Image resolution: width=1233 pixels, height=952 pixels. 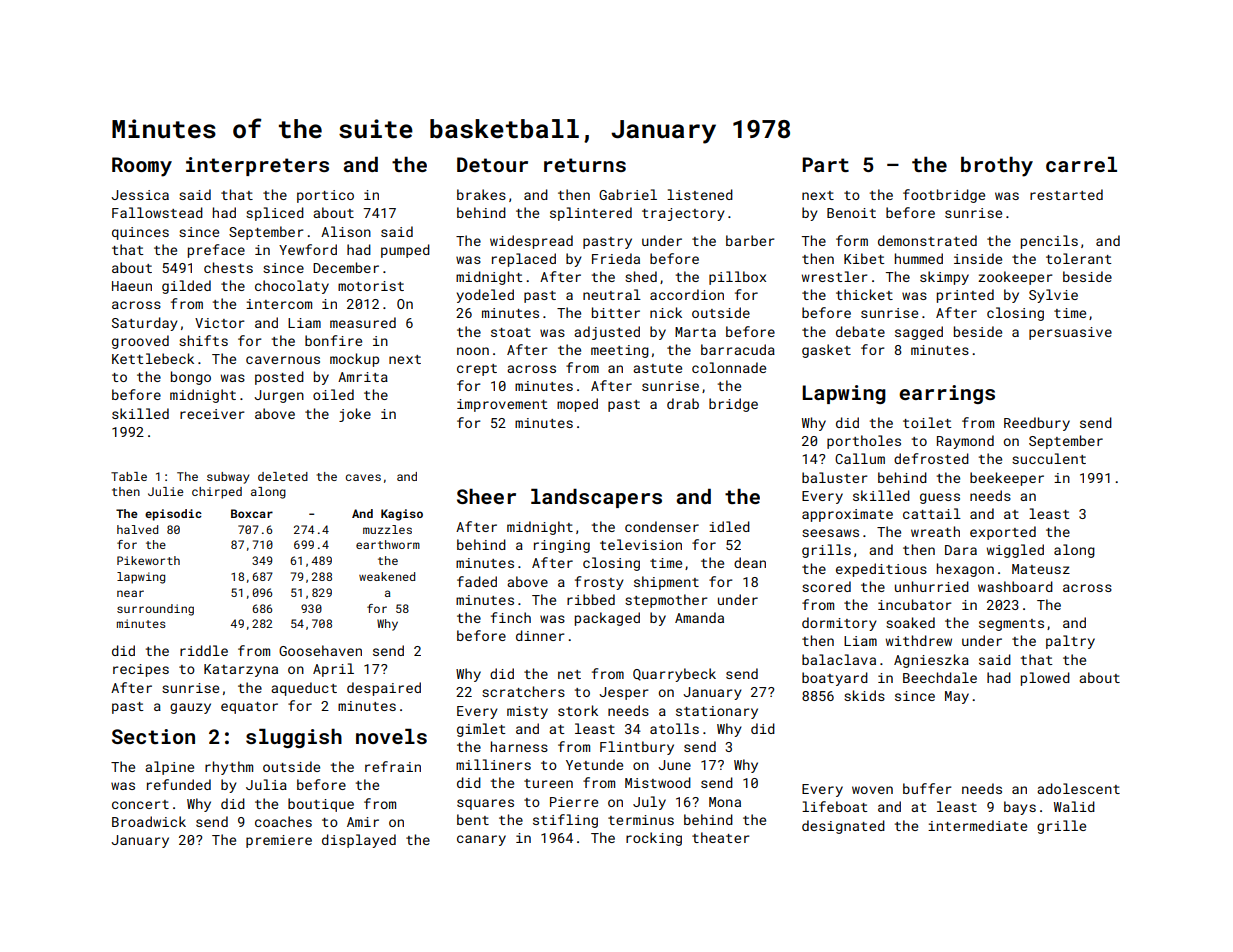 I want to click on interpreters, so click(x=257, y=166).
